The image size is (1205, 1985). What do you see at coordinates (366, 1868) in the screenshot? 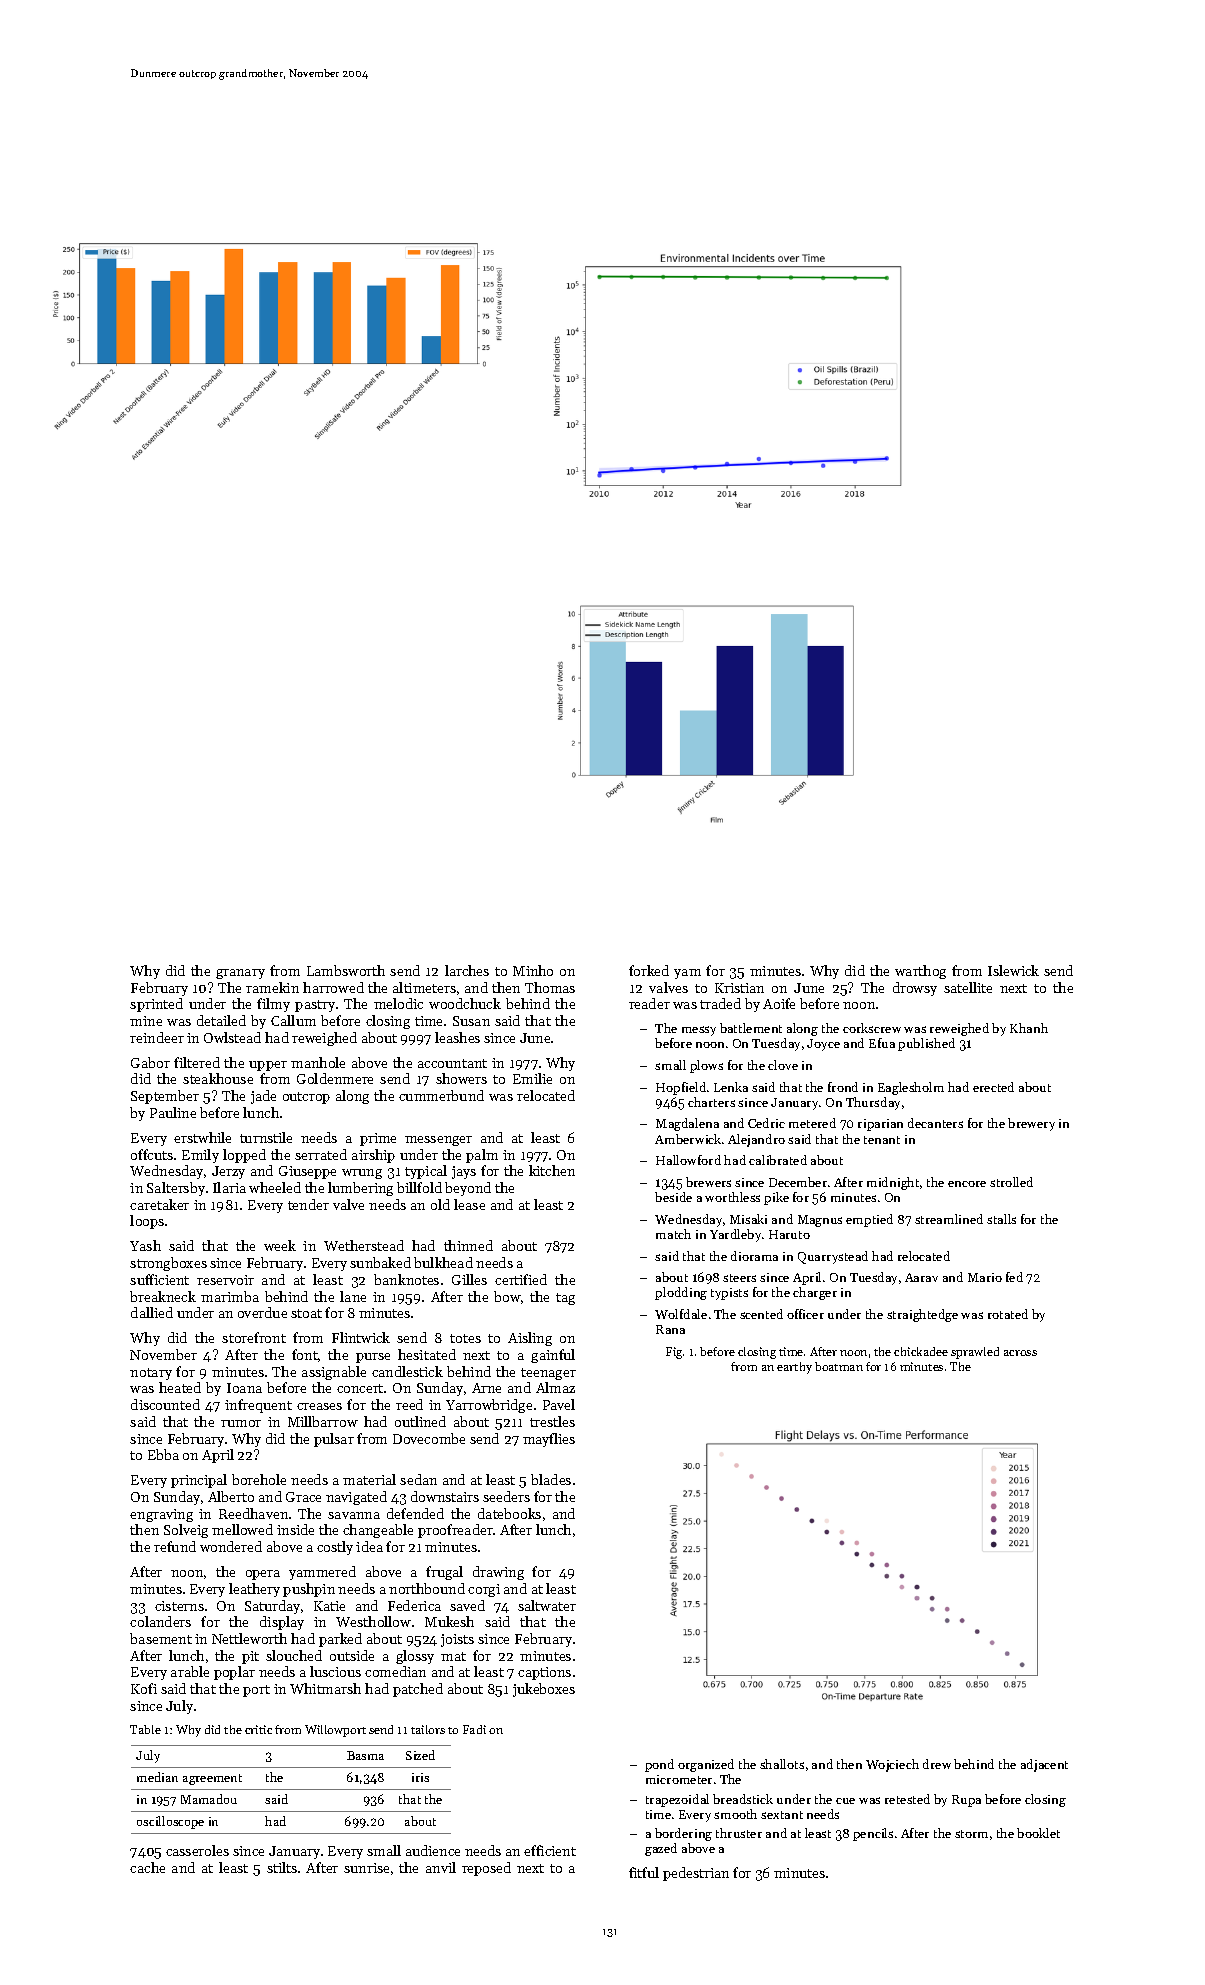
I see `sunrise` at bounding box center [366, 1868].
